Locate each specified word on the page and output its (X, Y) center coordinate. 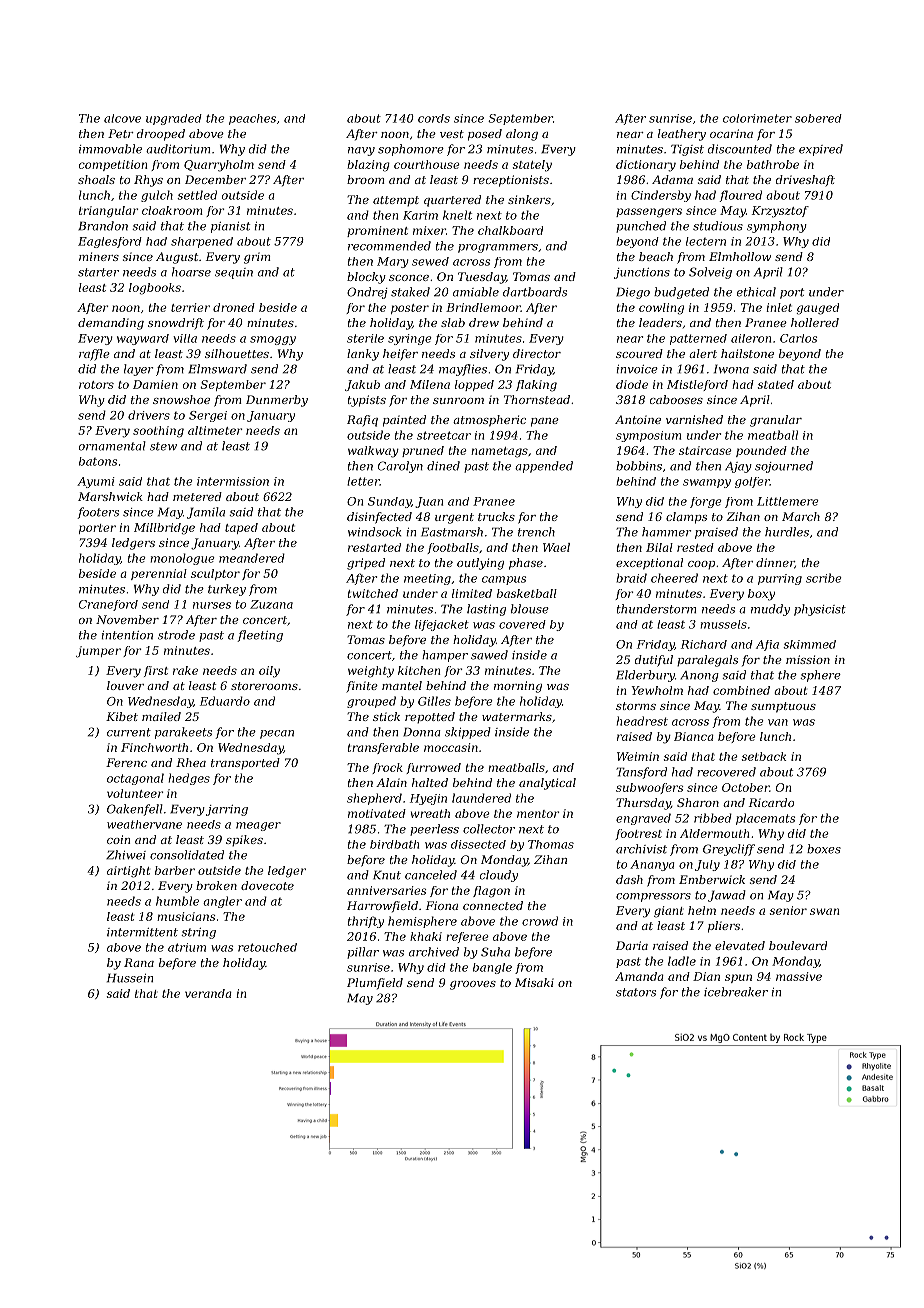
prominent (377, 231)
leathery (682, 135)
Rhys (148, 181)
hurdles (787, 532)
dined (443, 466)
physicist (820, 610)
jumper (98, 652)
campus (504, 580)
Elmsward (217, 369)
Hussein (130, 978)
